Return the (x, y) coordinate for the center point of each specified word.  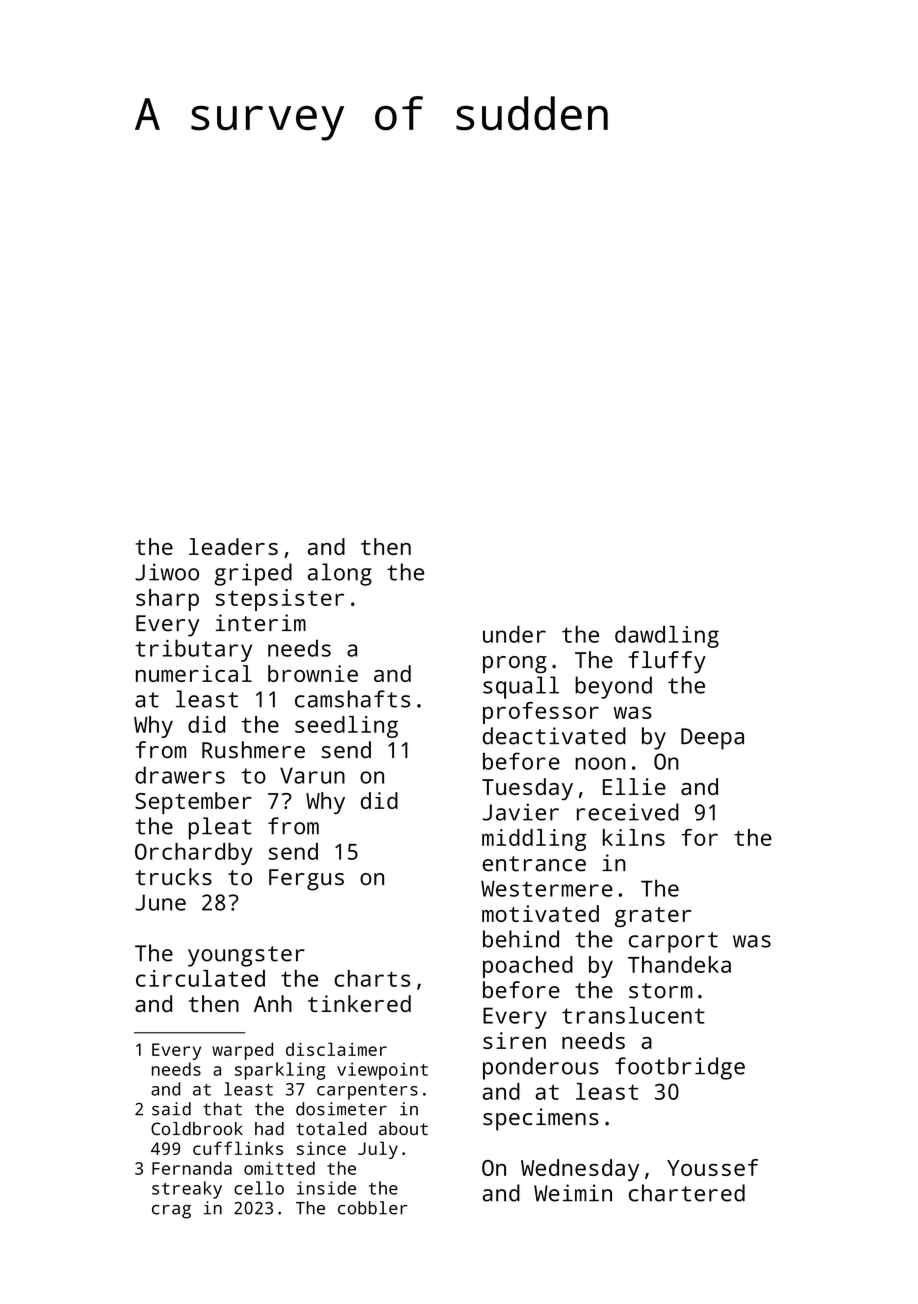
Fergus (306, 880)
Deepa (712, 739)
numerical (194, 673)
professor (541, 713)
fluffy (667, 662)
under (514, 634)
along (340, 574)
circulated (200, 978)
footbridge (680, 1068)
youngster (246, 956)
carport (673, 942)
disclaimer (336, 1049)
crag (171, 1212)
